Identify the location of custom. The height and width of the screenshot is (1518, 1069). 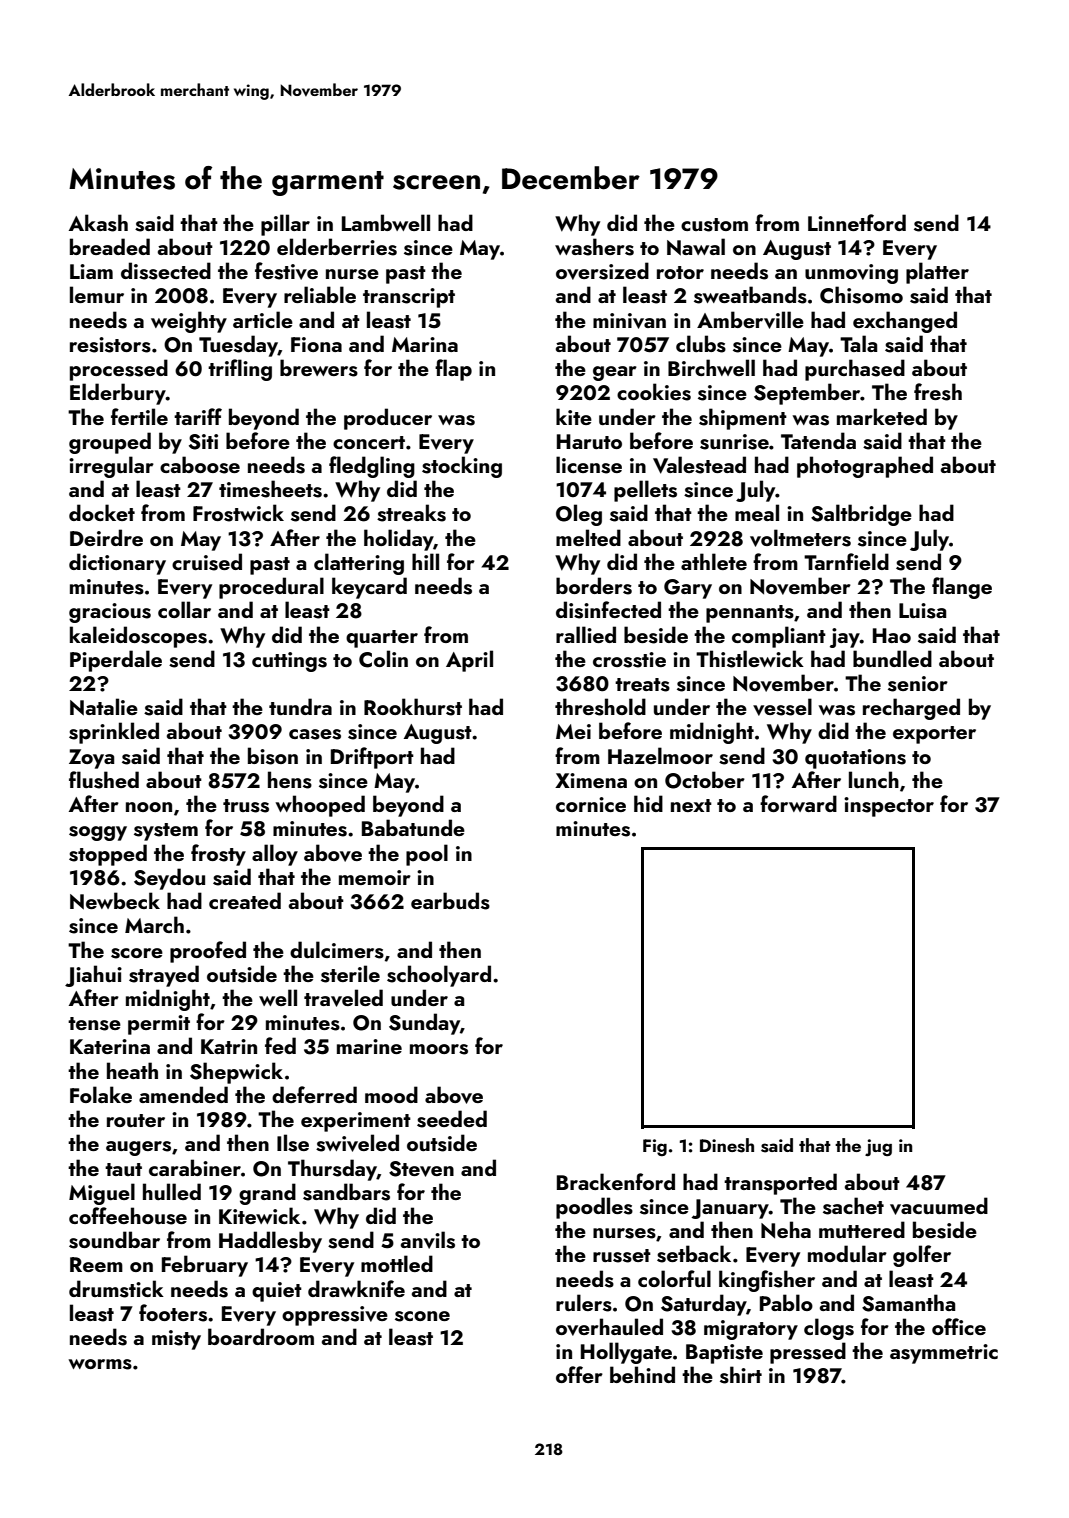
(714, 225).
